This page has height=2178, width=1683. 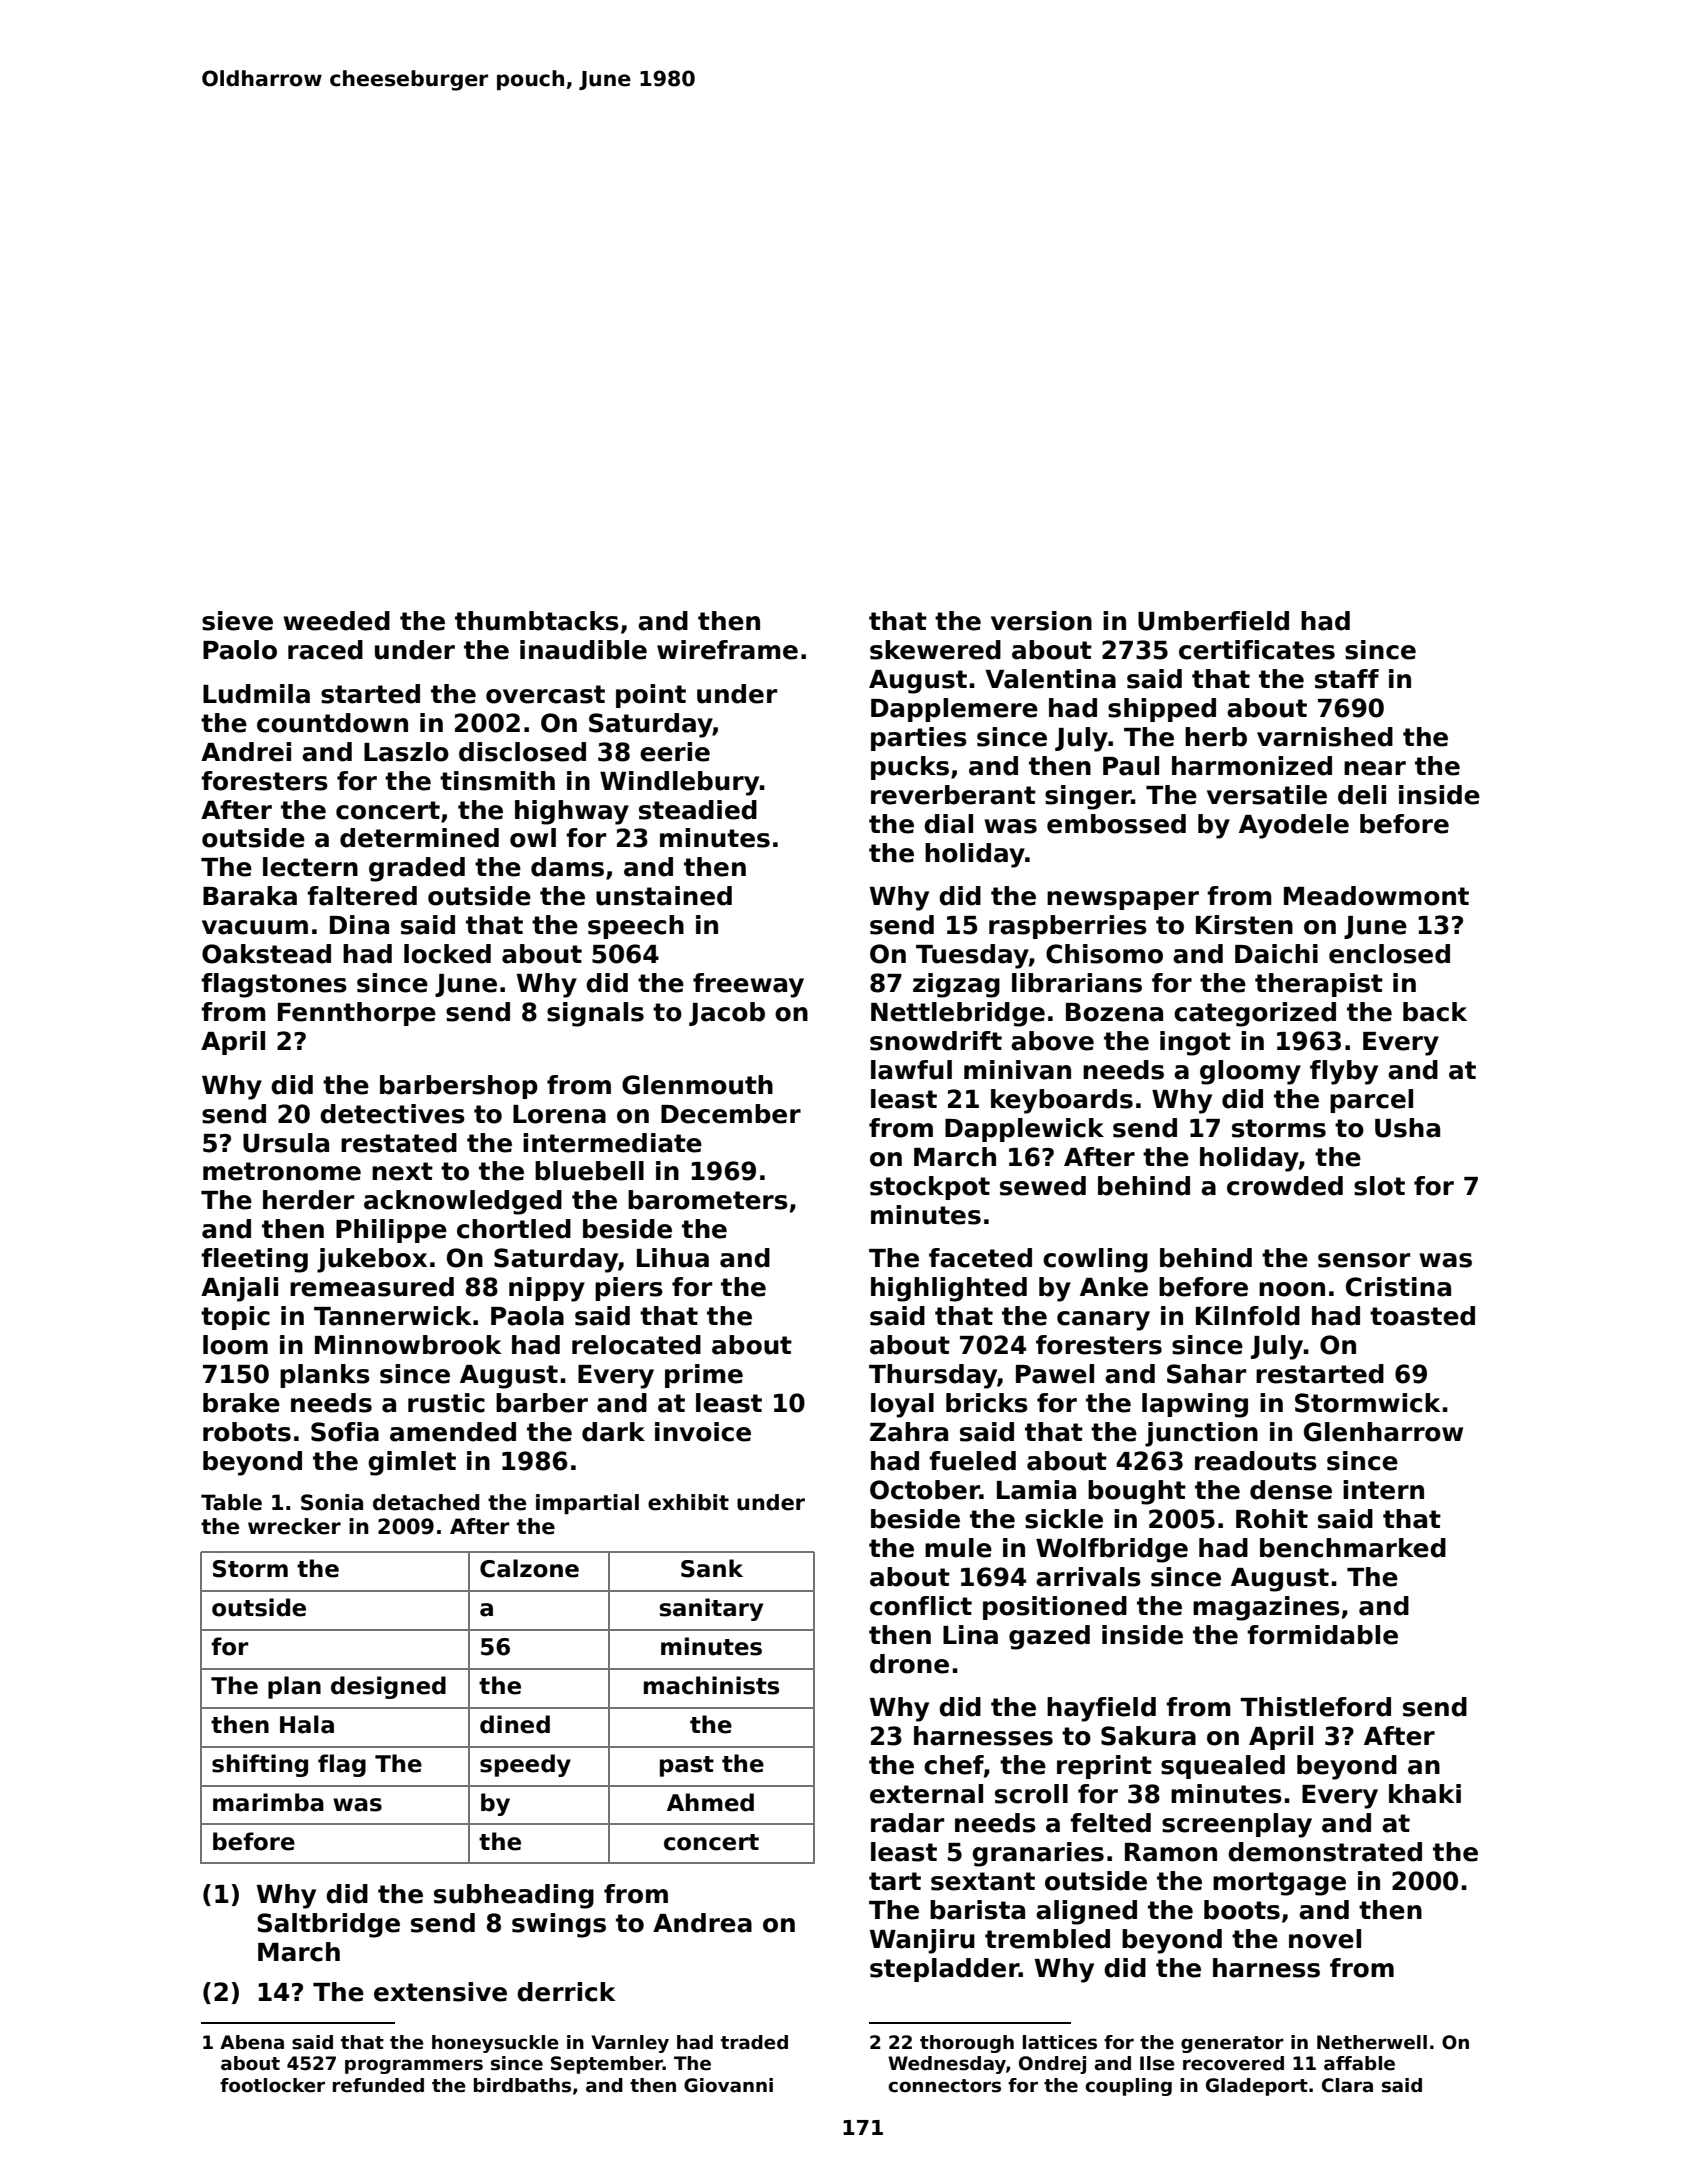 I want to click on mule, so click(x=958, y=1548).
